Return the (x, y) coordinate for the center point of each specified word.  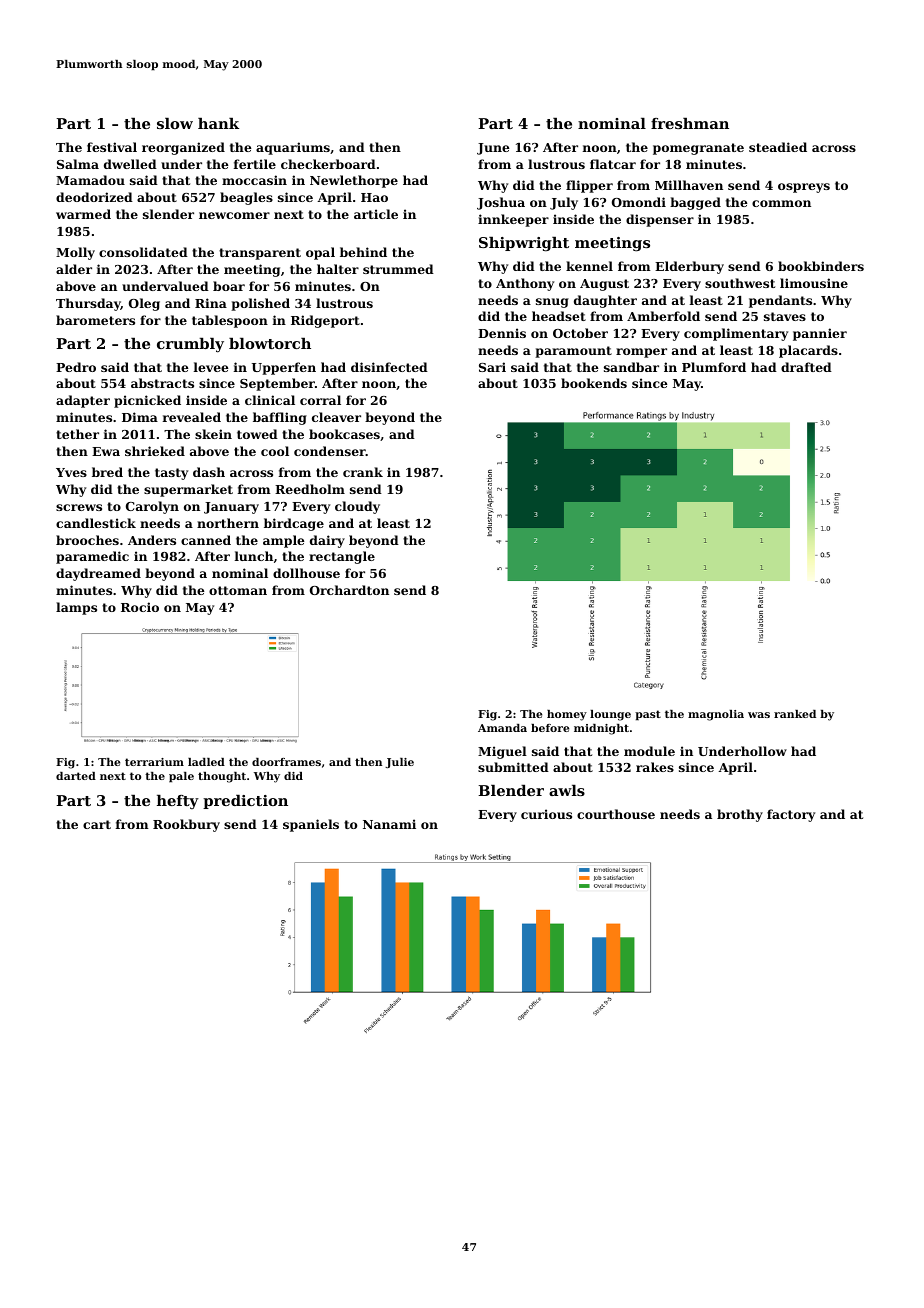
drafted (806, 367)
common (781, 203)
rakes (655, 767)
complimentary (736, 334)
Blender (511, 790)
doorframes (286, 762)
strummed (398, 269)
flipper (589, 186)
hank (218, 123)
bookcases (344, 434)
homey (567, 715)
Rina (211, 303)
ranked (795, 714)
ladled (206, 762)
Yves (71, 472)
